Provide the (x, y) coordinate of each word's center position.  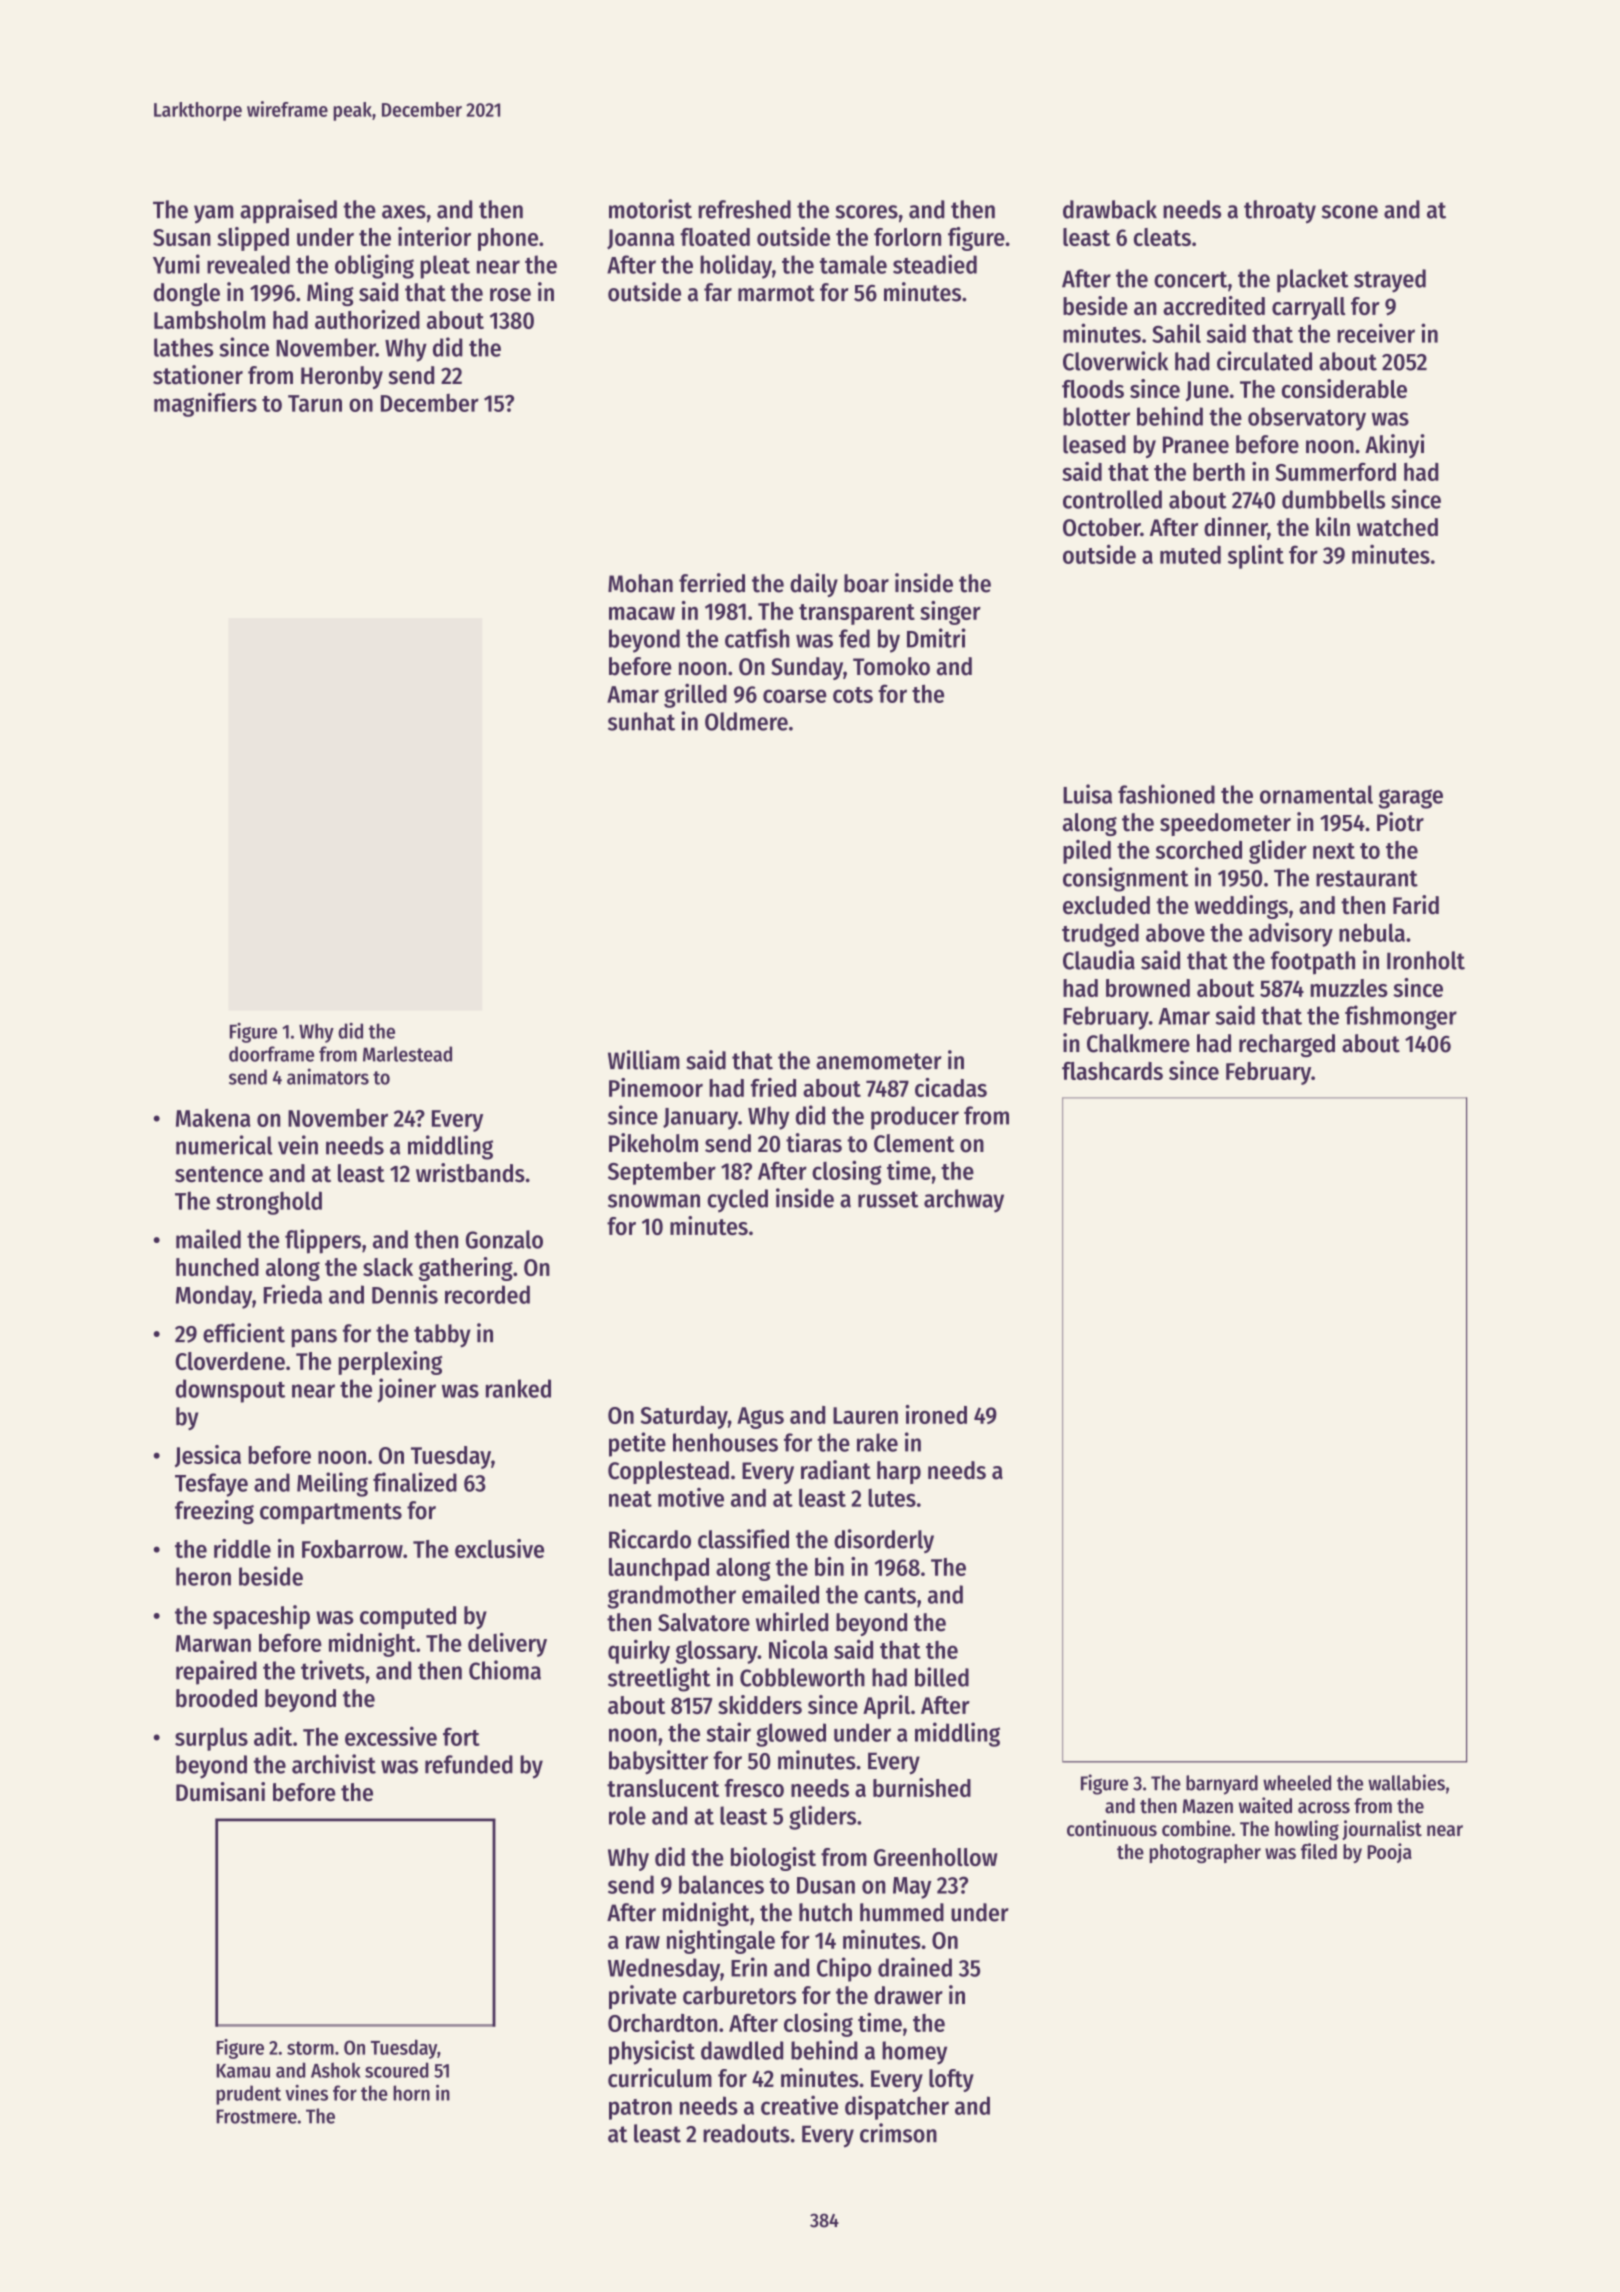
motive (691, 1497)
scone (1350, 212)
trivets (333, 1670)
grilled (695, 695)
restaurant (1367, 878)
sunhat (641, 721)
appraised (288, 211)
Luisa (1087, 794)
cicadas (951, 1087)
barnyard (1222, 1785)
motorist (650, 209)
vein (298, 1145)
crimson (898, 2133)
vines (306, 2093)
